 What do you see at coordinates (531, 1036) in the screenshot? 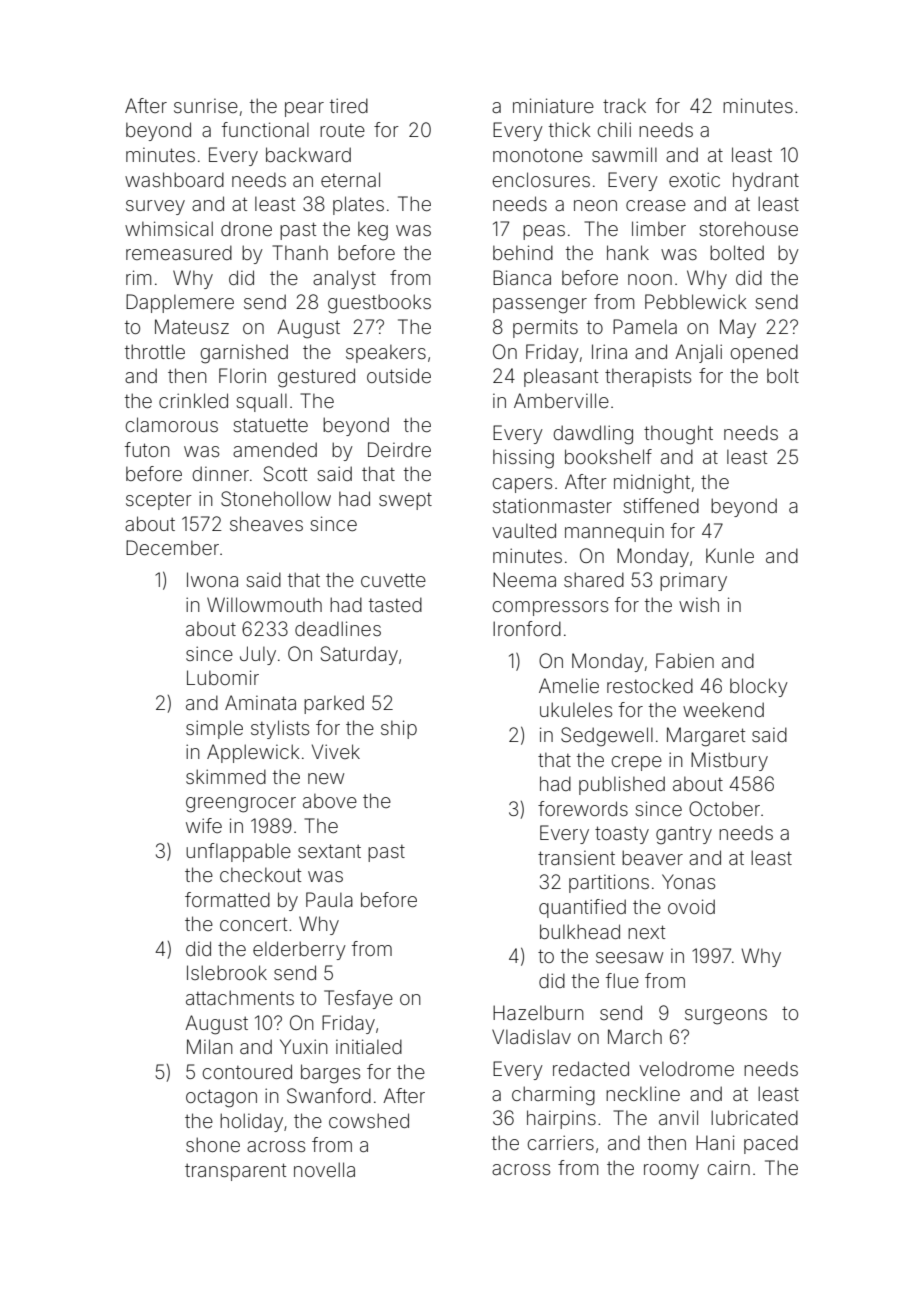
I see `Vladislav` at bounding box center [531, 1036].
